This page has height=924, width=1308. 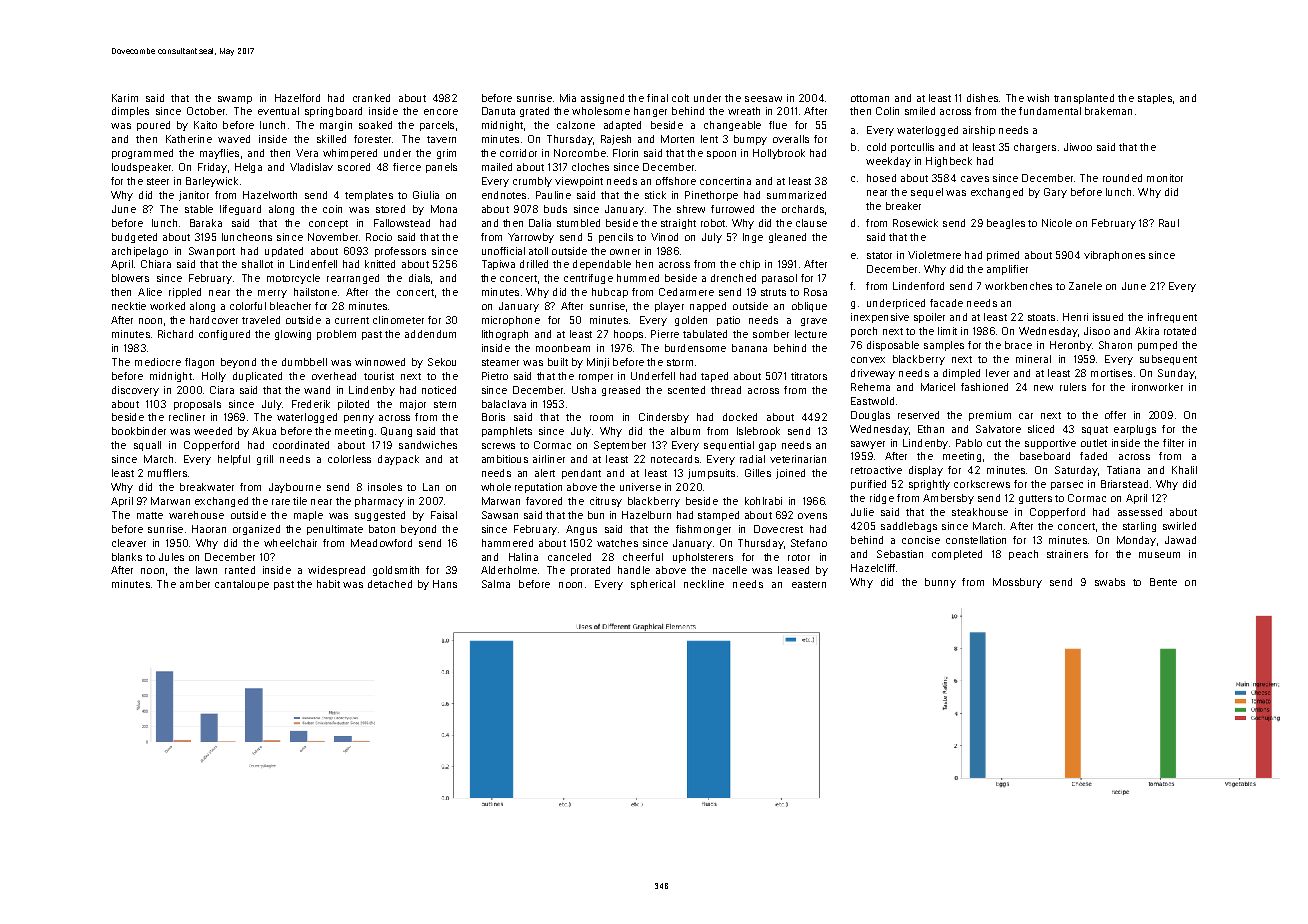 What do you see at coordinates (909, 527) in the page?
I see `saddlebags` at bounding box center [909, 527].
